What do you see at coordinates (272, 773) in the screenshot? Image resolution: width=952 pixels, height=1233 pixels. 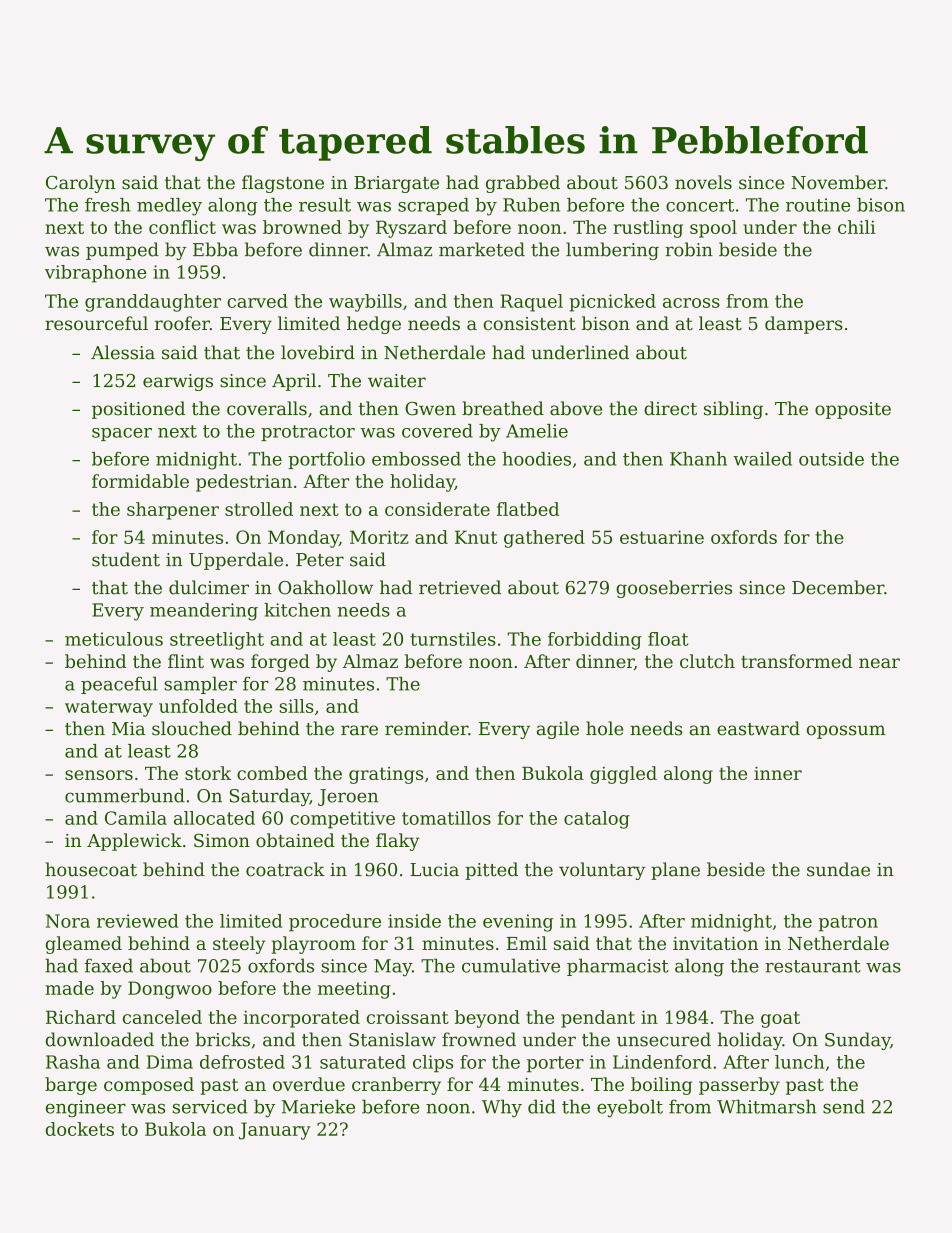 I see `combed` at bounding box center [272, 773].
